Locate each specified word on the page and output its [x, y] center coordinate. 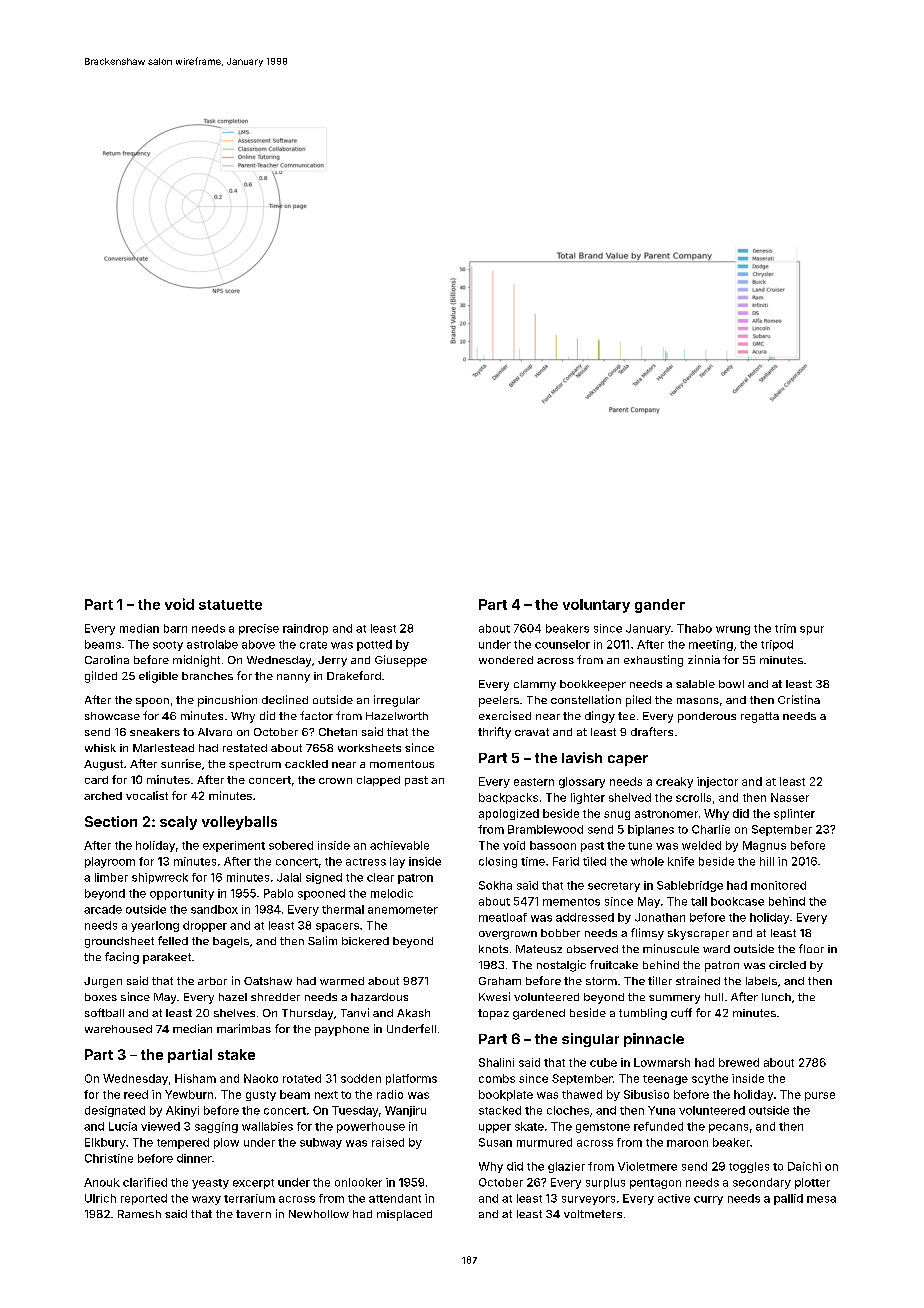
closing [498, 862]
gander [660, 606]
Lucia [123, 1126]
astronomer [666, 814]
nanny [293, 678]
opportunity [182, 894]
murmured [544, 1142]
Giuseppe [401, 661]
